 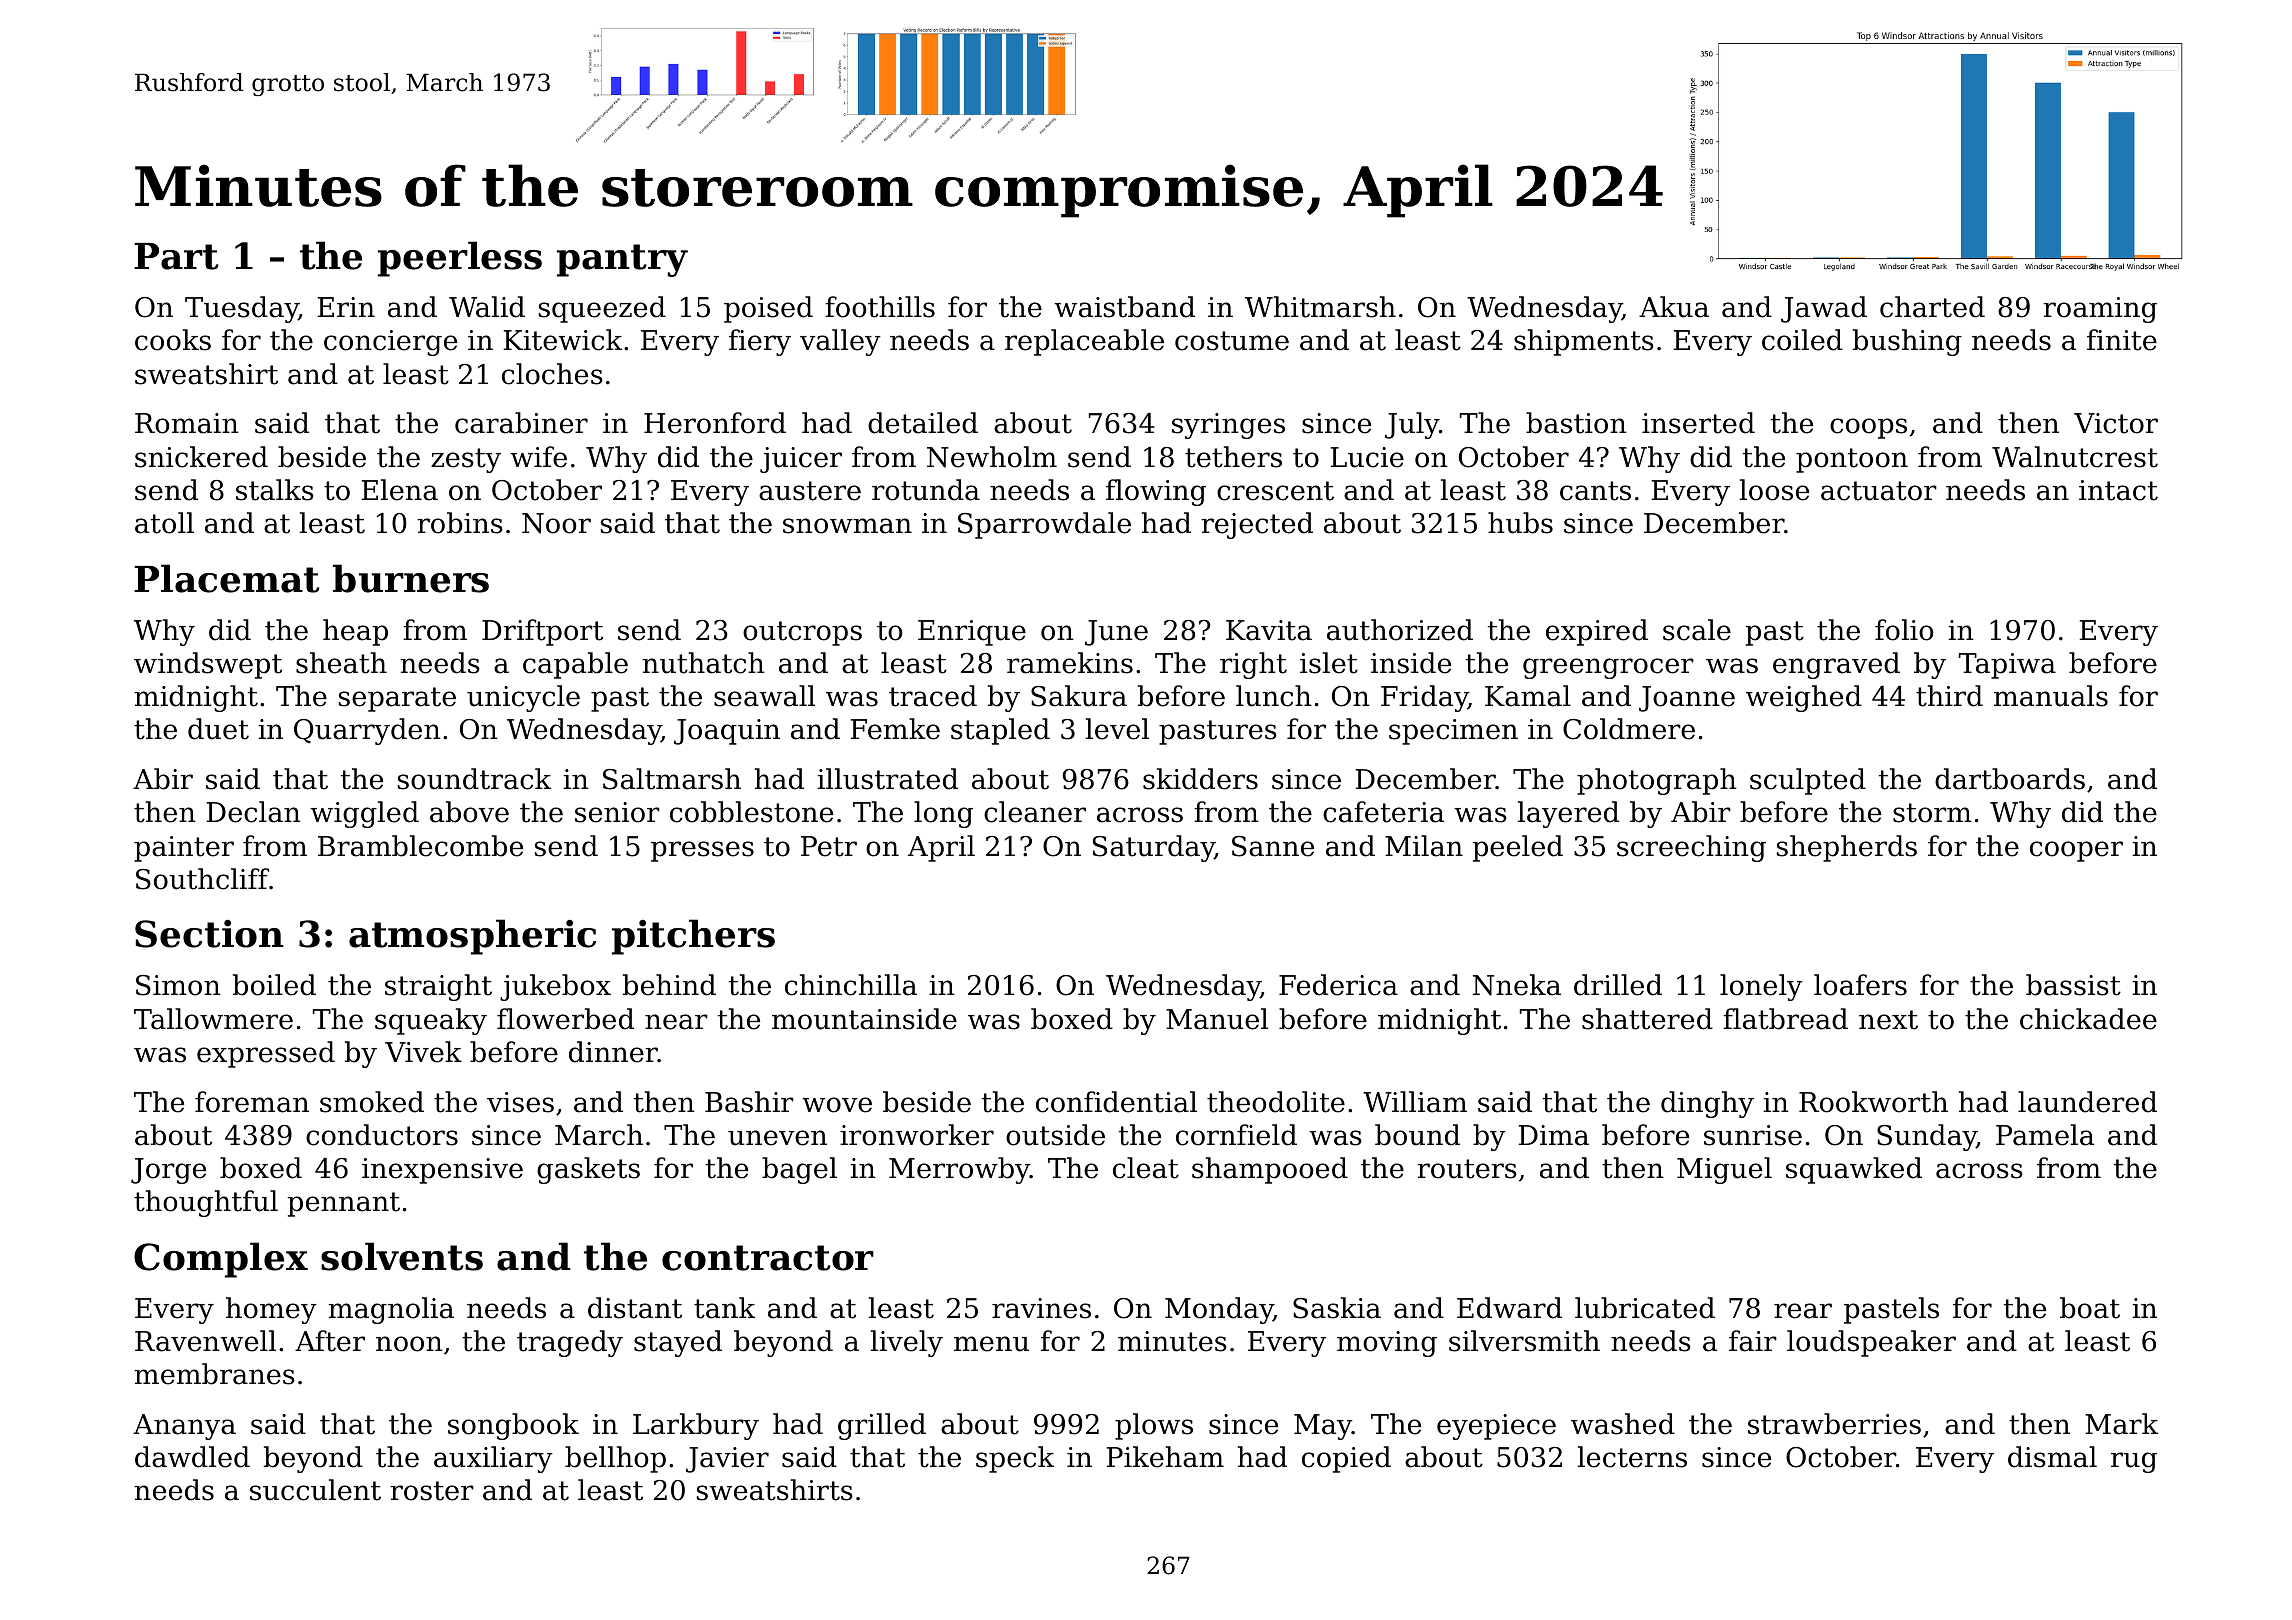 What do you see at coordinates (432, 1491) in the screenshot?
I see `roster` at bounding box center [432, 1491].
